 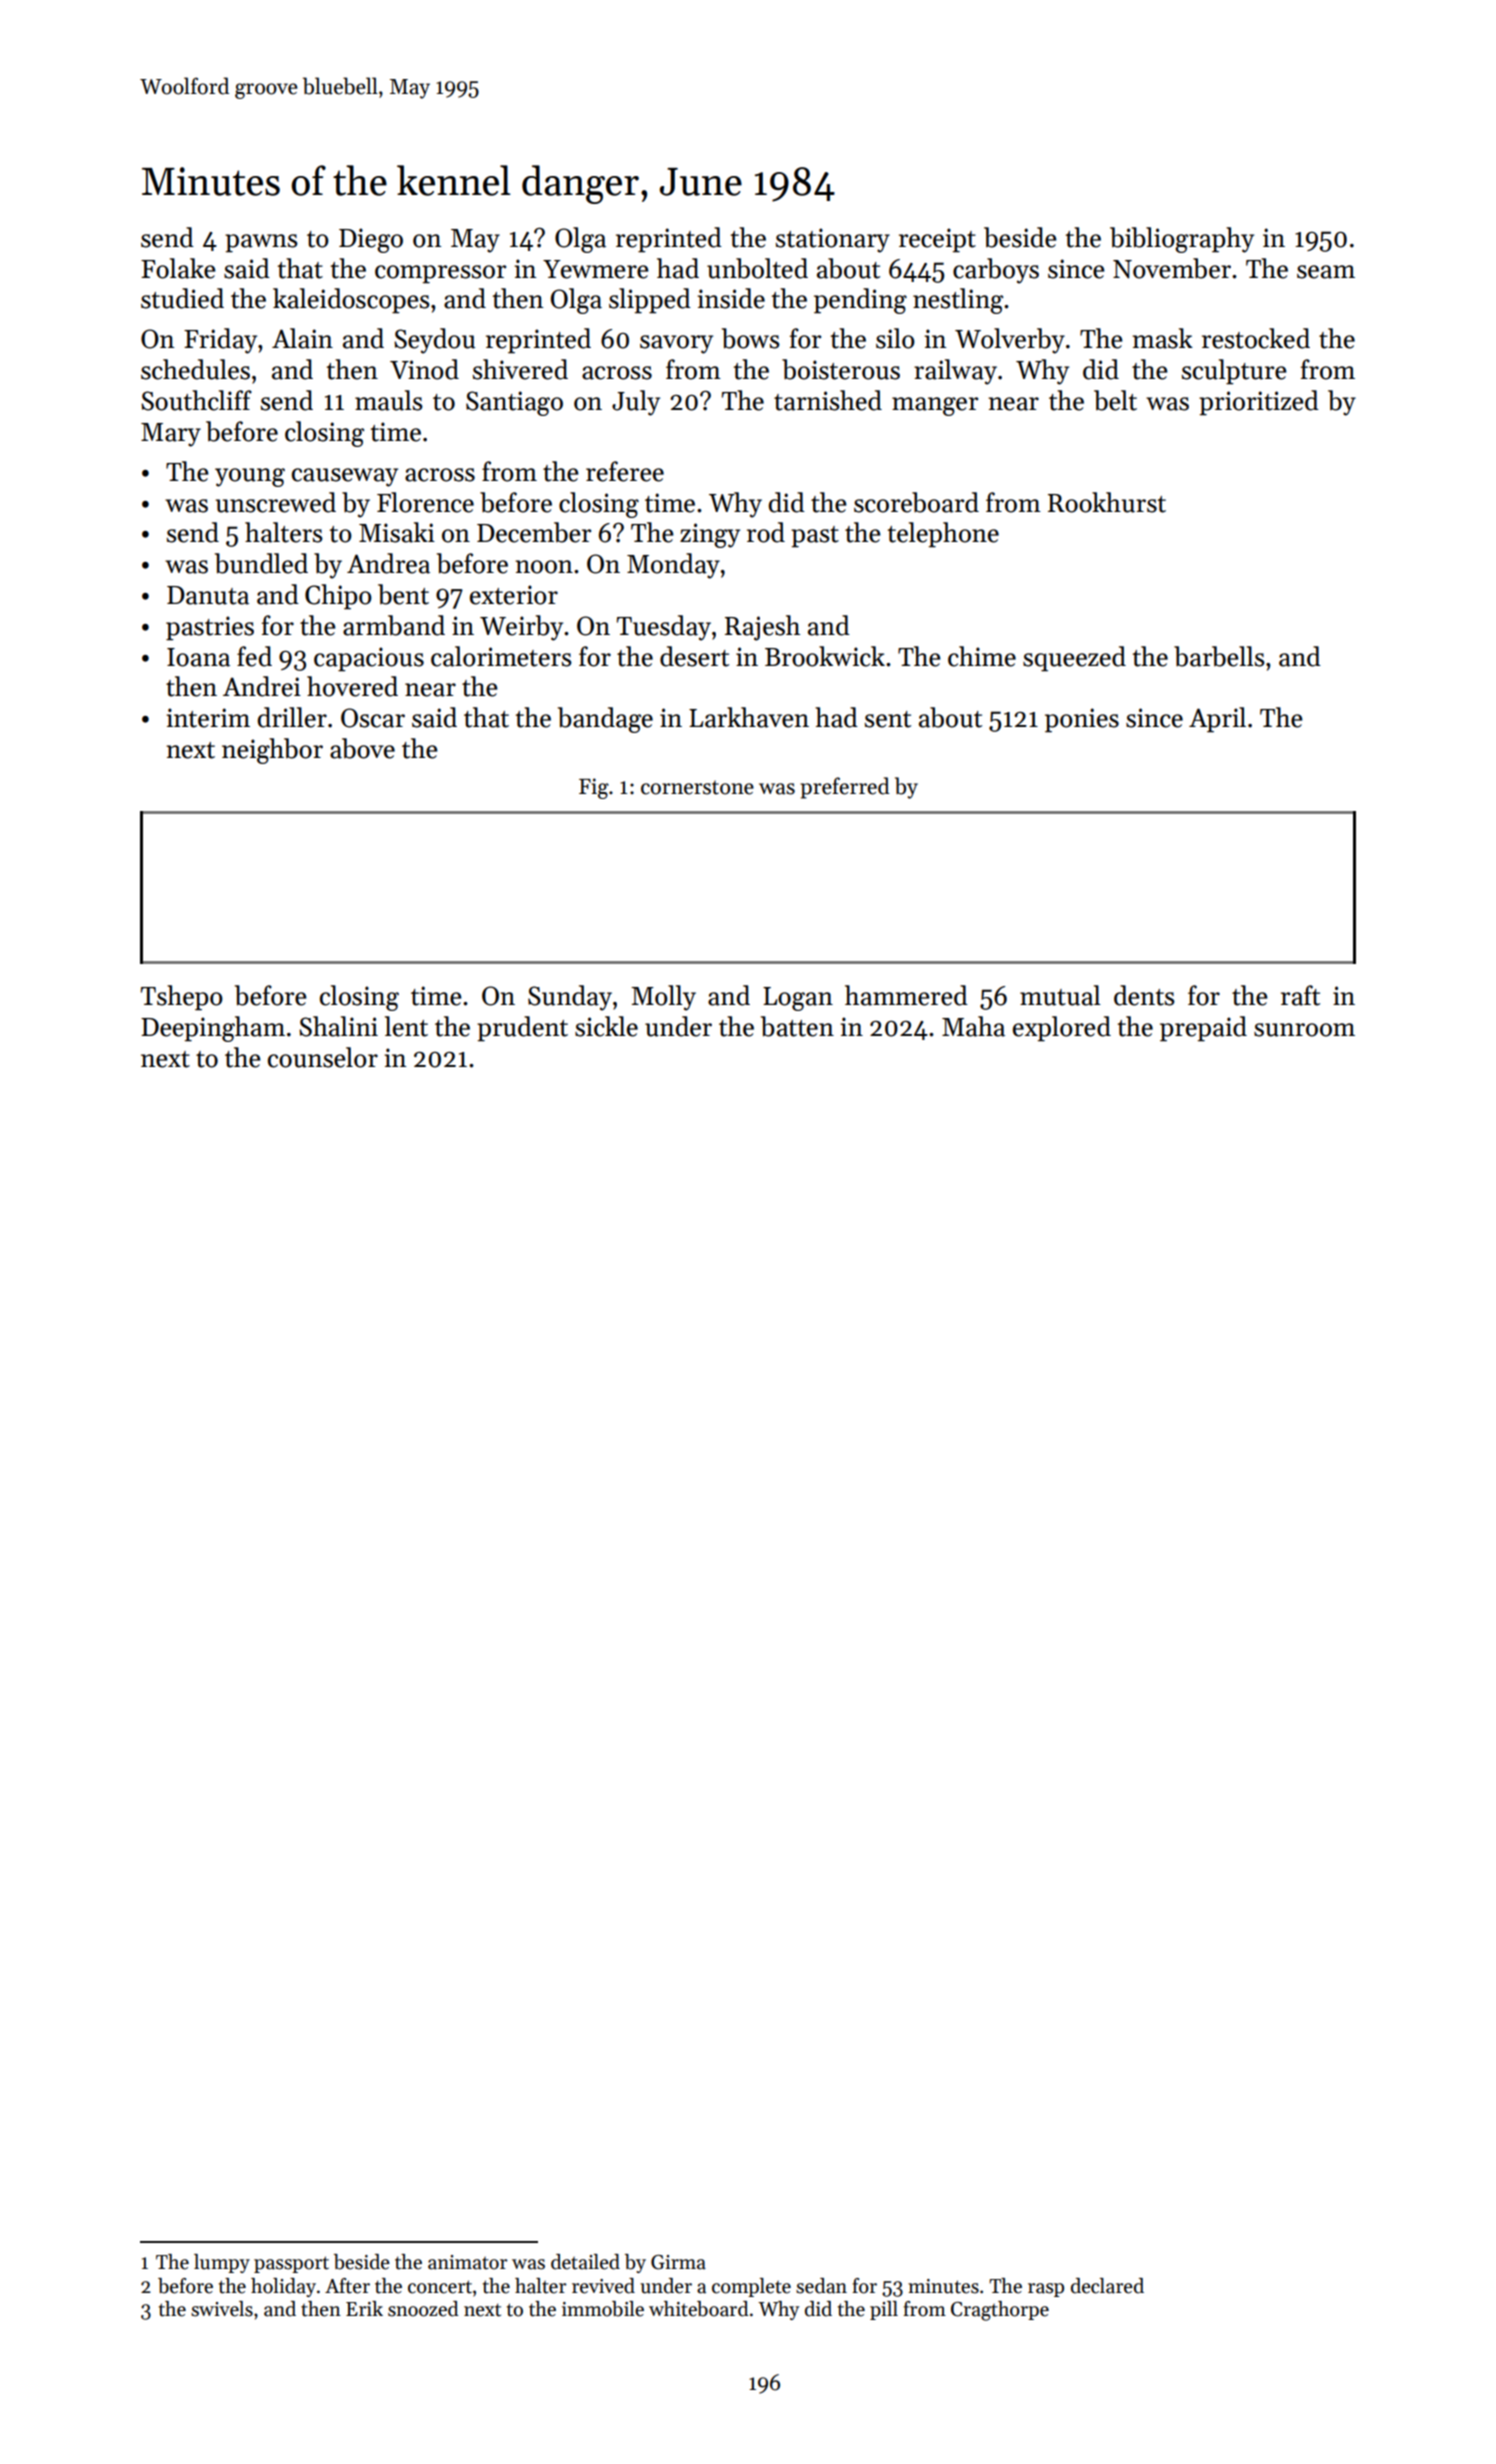 I want to click on tarnished, so click(x=828, y=400).
